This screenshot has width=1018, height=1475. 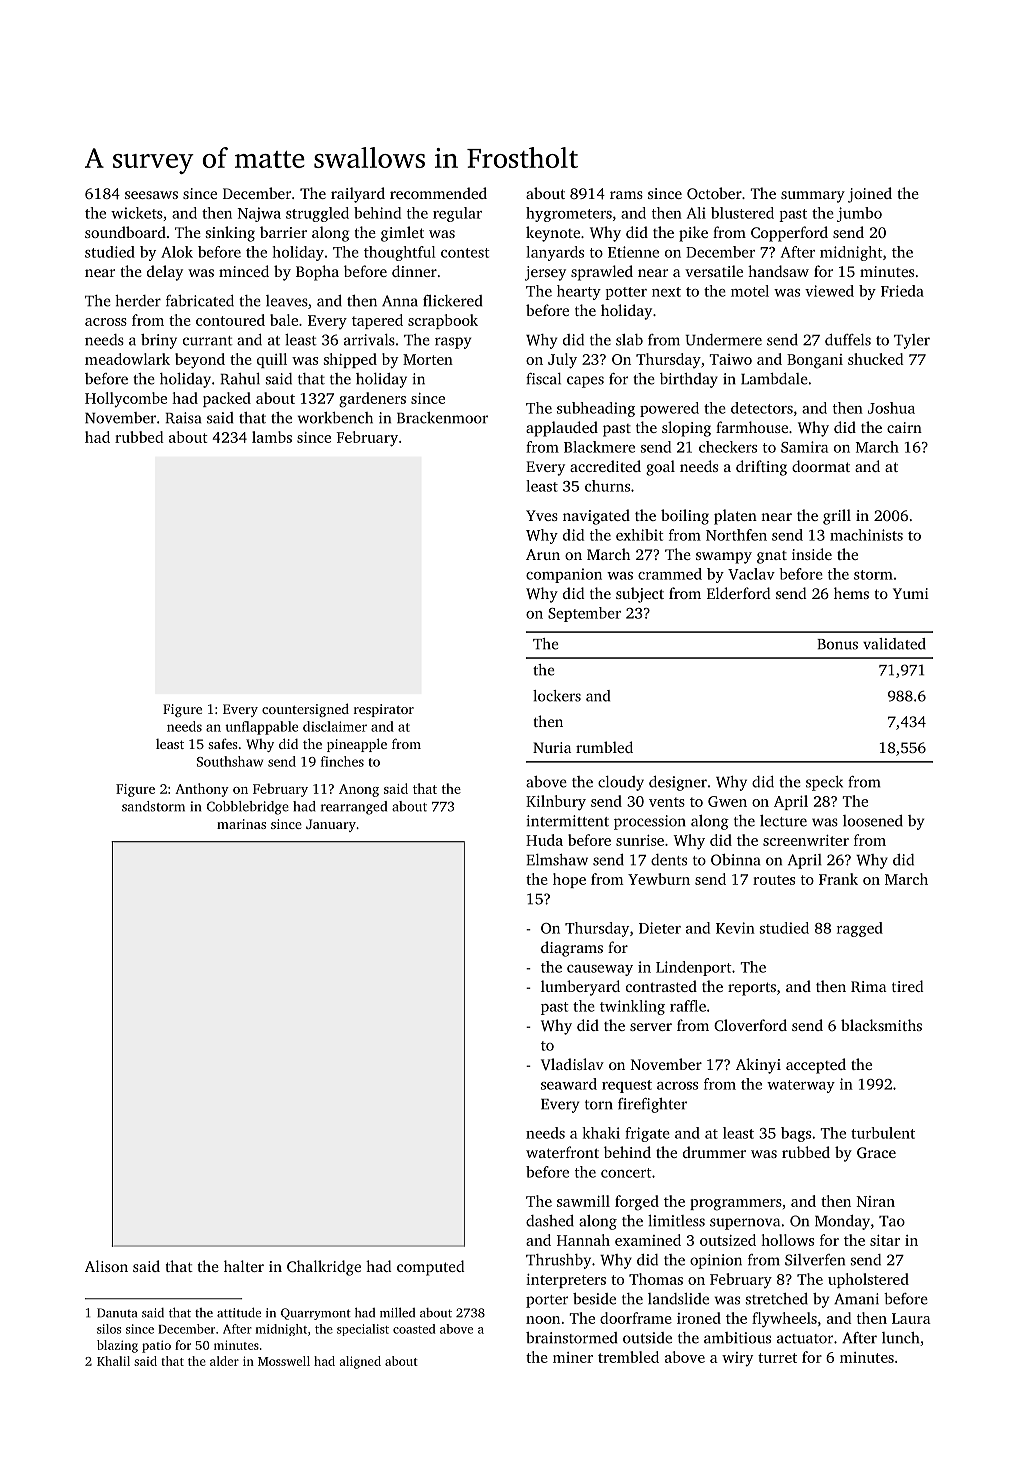 What do you see at coordinates (244, 271) in the screenshot?
I see `minced` at bounding box center [244, 271].
